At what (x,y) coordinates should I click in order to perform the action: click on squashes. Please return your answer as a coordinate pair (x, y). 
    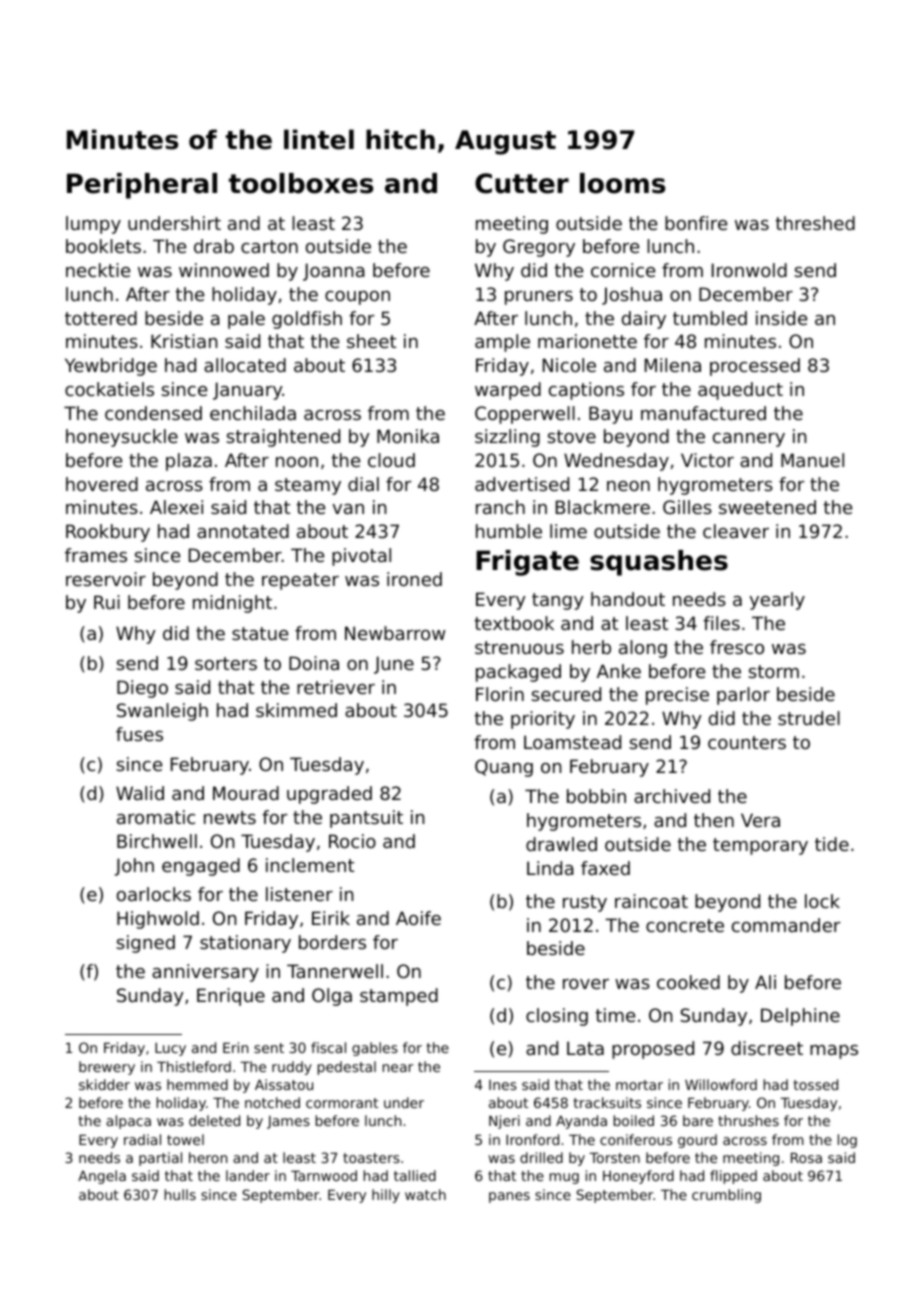
    Looking at the image, I should click on (659, 563).
